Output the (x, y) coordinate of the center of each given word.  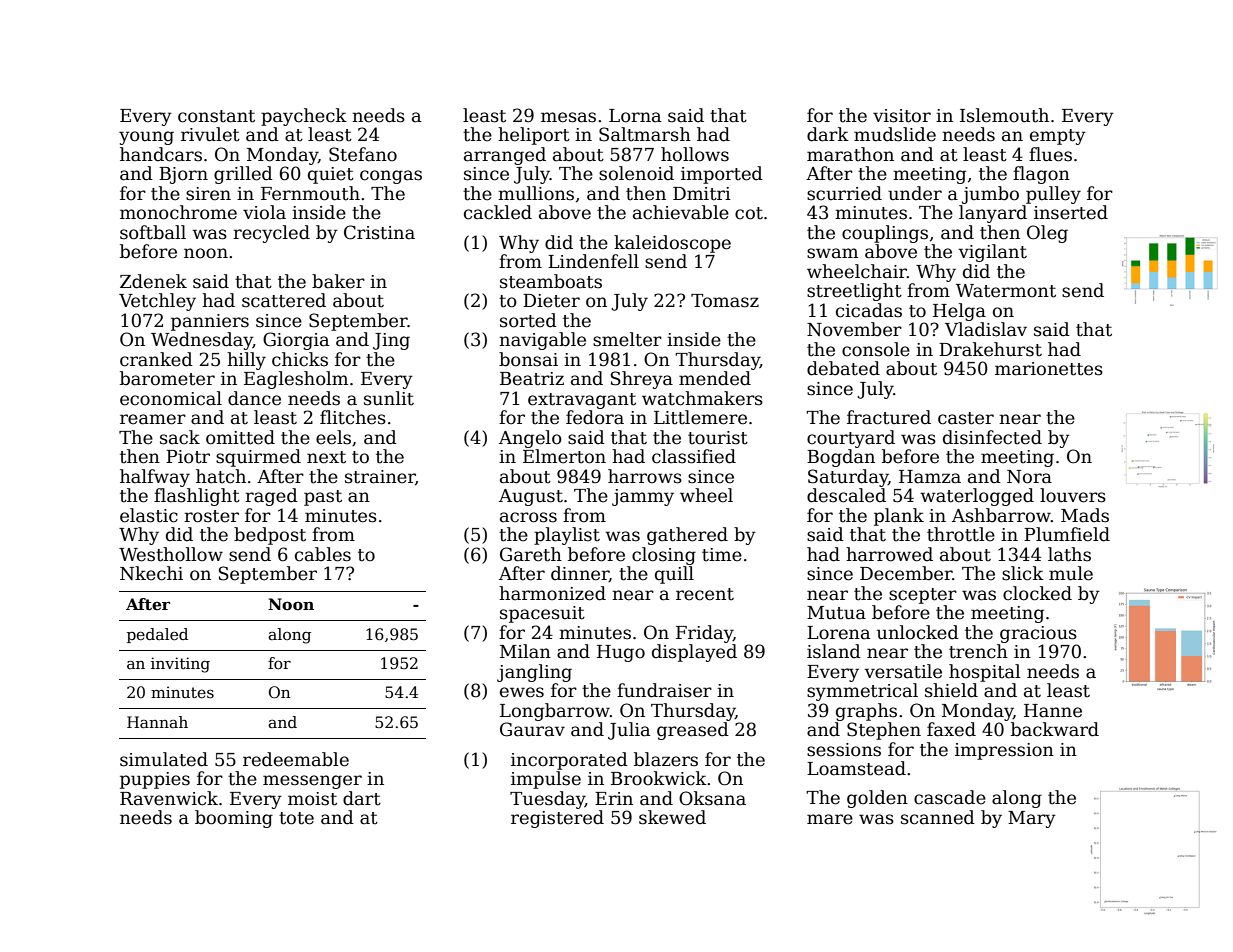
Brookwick (659, 778)
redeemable (296, 759)
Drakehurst (990, 349)
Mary (1032, 819)
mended (715, 378)
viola (264, 212)
